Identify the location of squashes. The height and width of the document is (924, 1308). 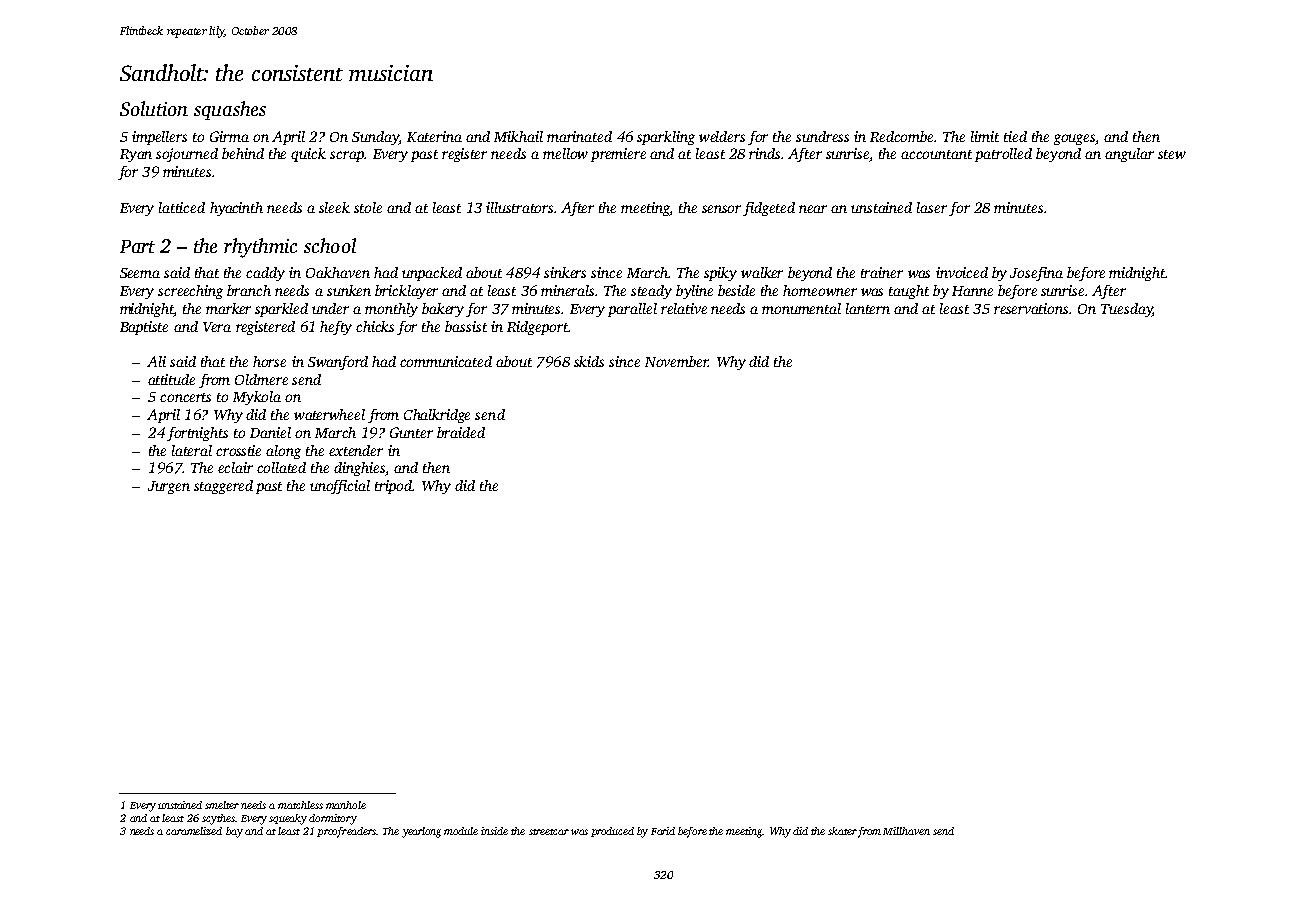
(230, 110).
